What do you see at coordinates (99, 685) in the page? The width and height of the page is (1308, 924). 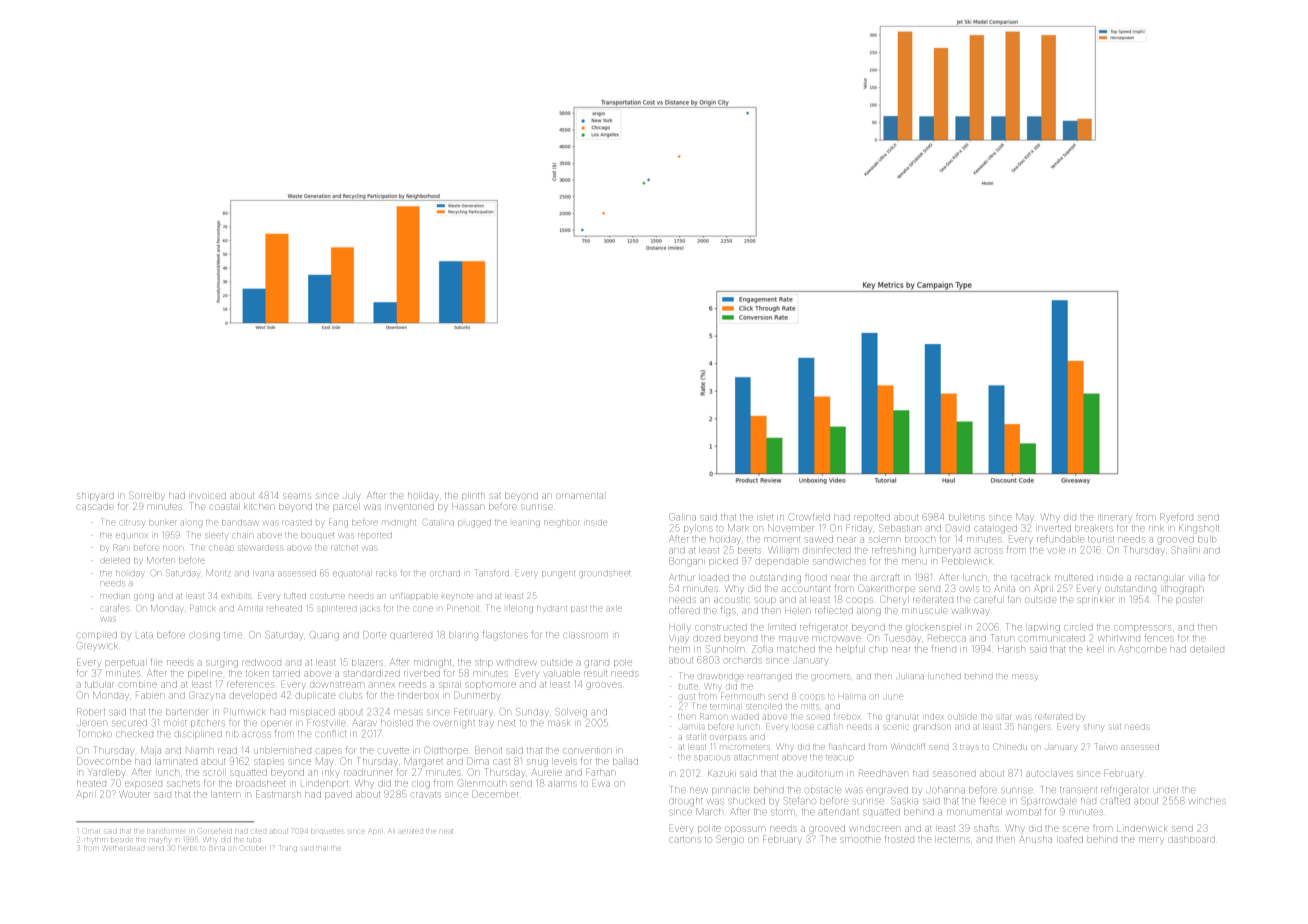 I see `tubular` at bounding box center [99, 685].
